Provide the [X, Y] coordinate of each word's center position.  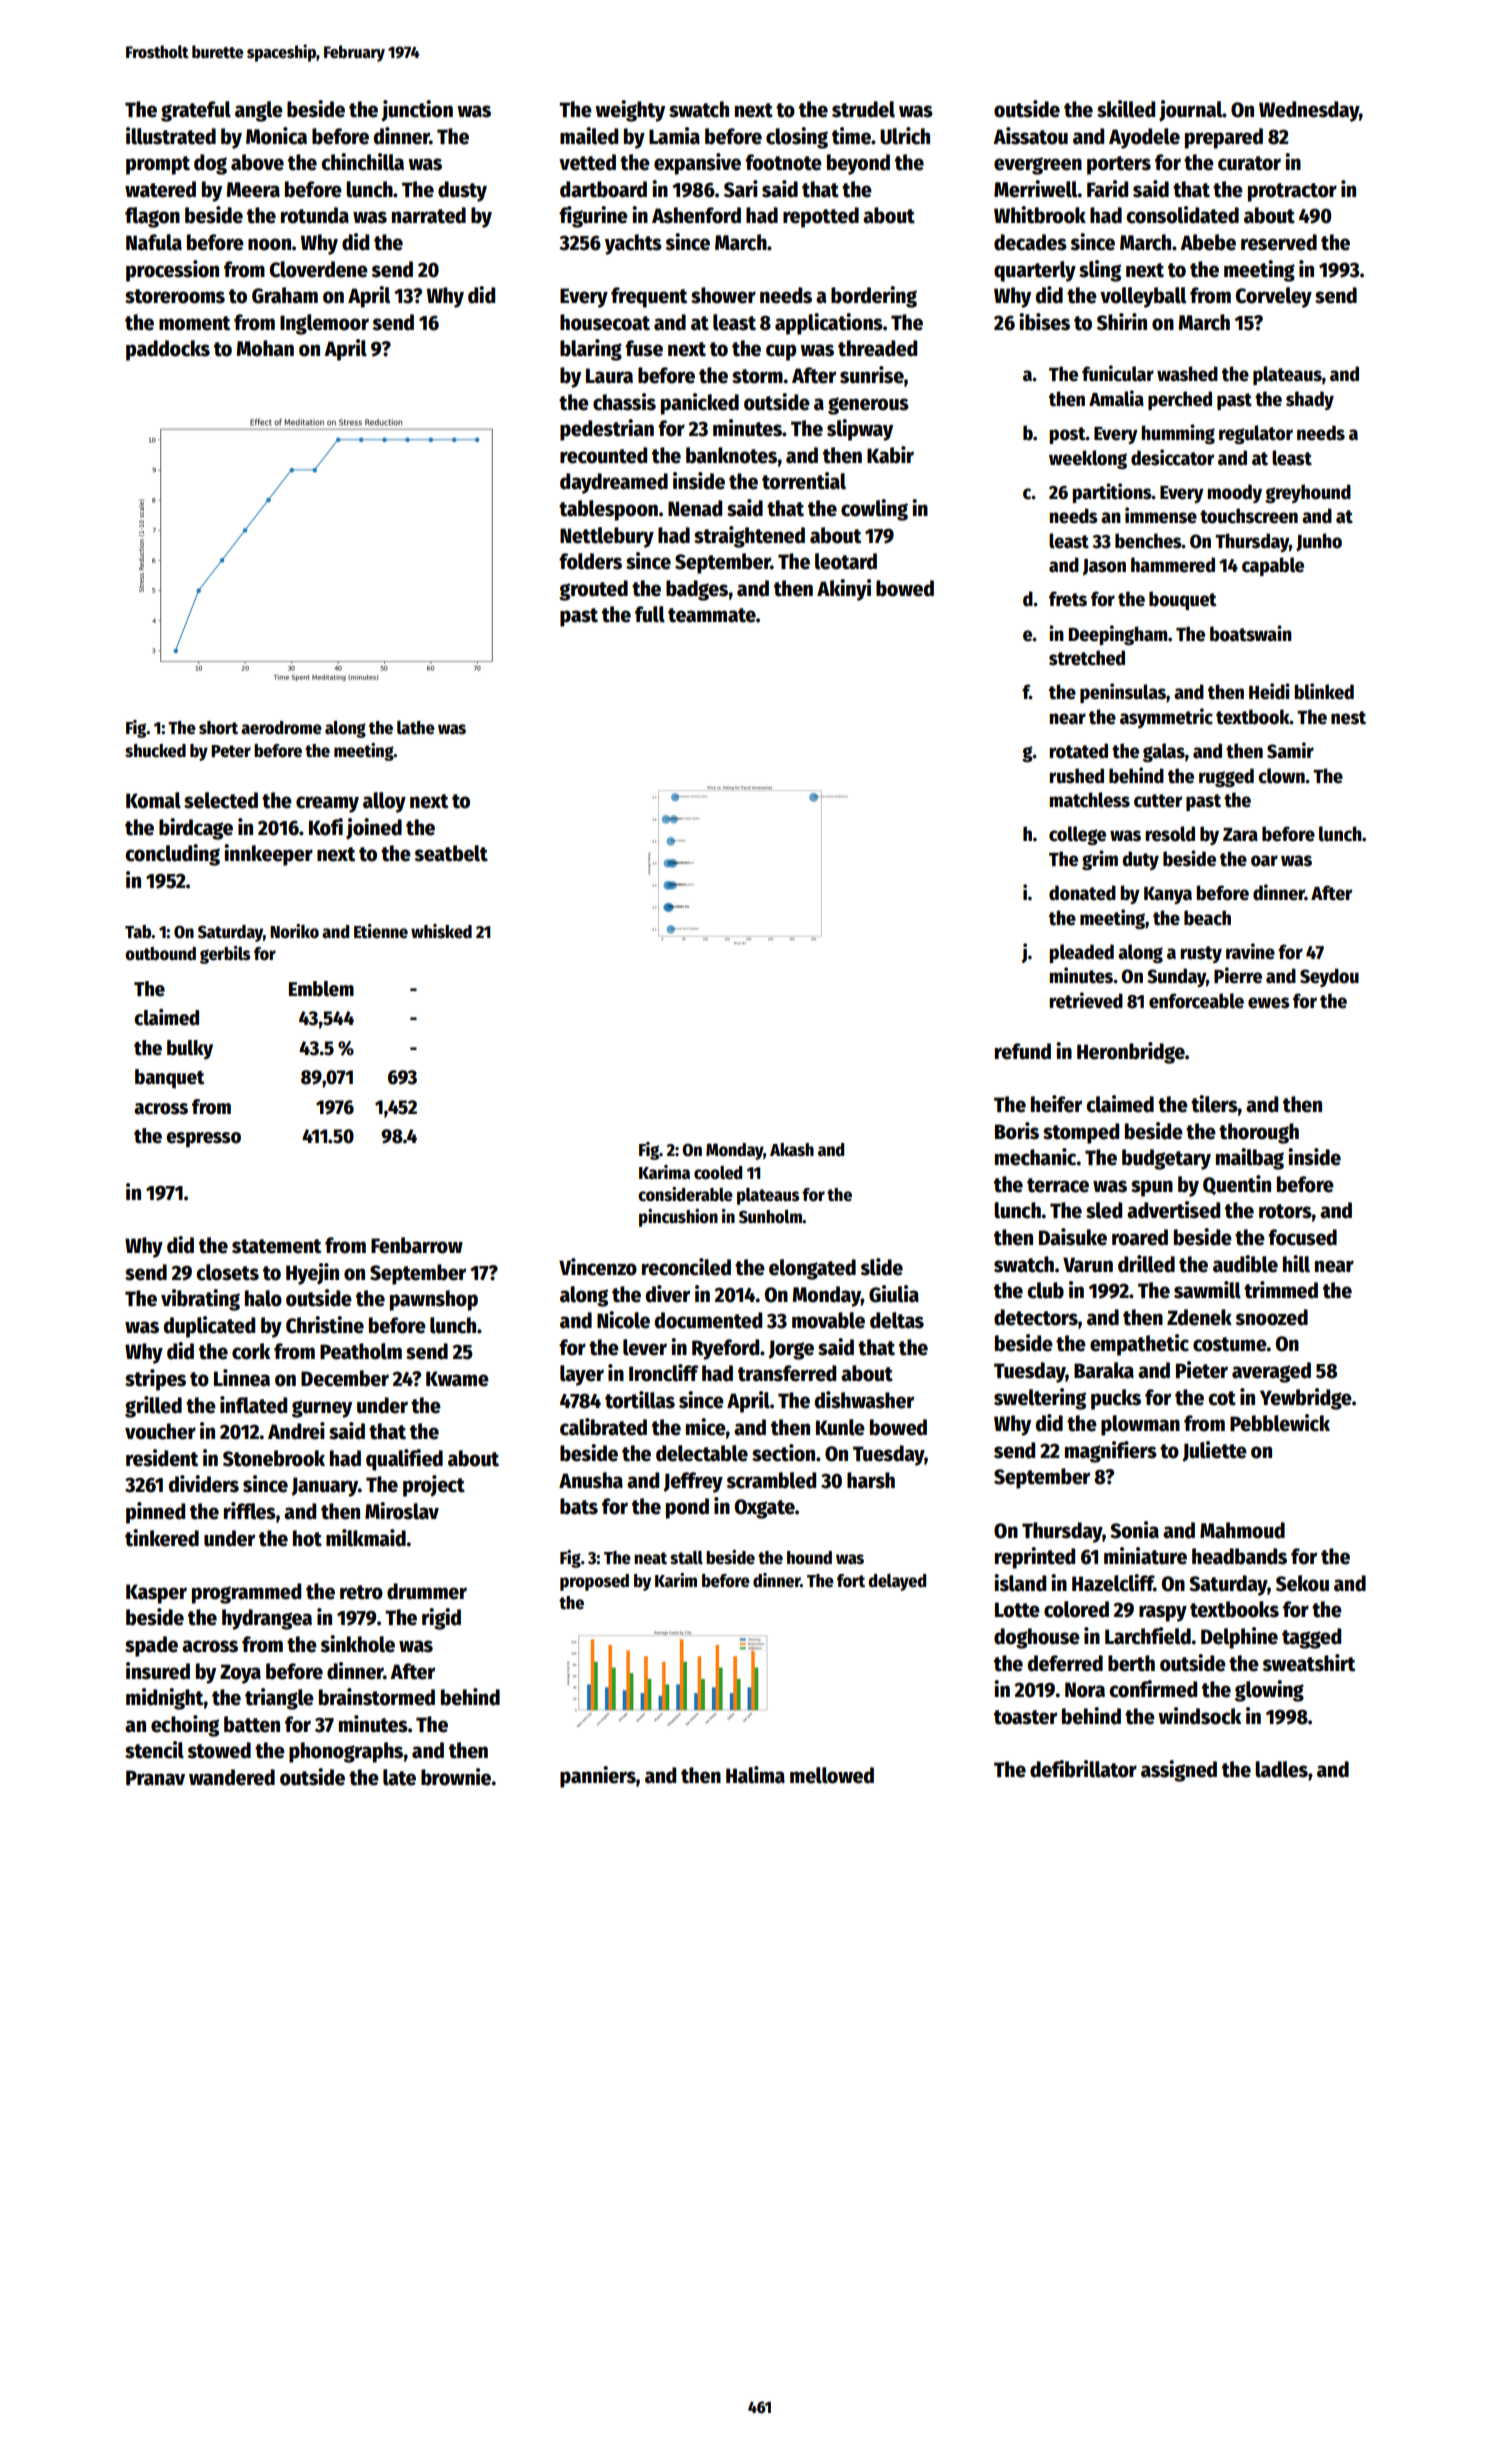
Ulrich [905, 136]
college [1077, 835]
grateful [196, 111]
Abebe [1208, 242]
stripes [155, 1380]
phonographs [346, 1752]
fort [851, 1581]
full [650, 614]
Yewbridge [1306, 1399]
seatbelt [451, 853]
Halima [755, 1775]
